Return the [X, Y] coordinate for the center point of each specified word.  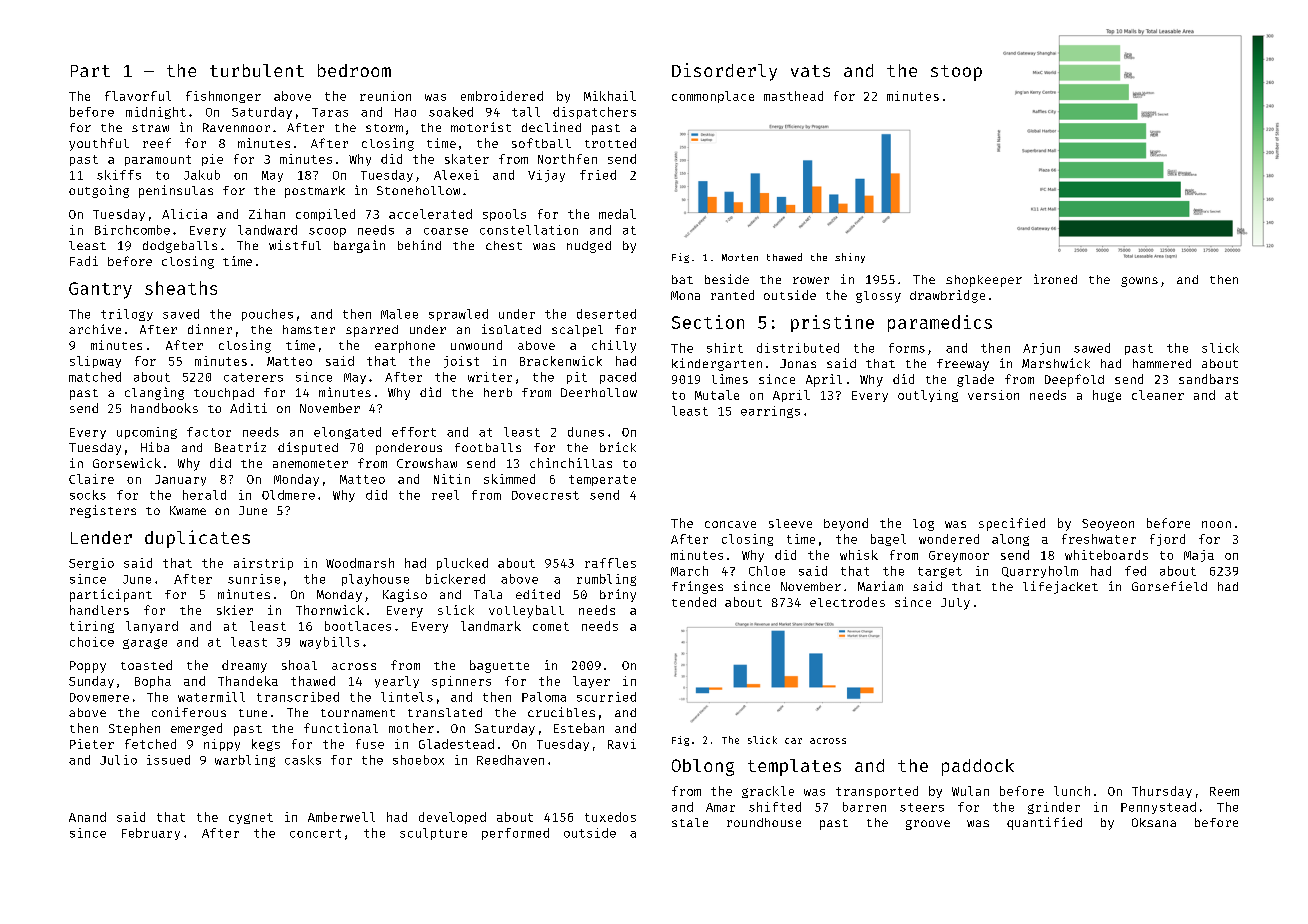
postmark [315, 192]
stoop [956, 73]
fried [598, 175]
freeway [963, 365]
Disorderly [724, 72]
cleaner [1158, 395]
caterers [253, 377]
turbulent [257, 70]
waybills [329, 643]
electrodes [847, 602]
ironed [1055, 279]
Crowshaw [427, 463]
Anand [87, 817]
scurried [606, 697]
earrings [770, 412]
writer [490, 377]
